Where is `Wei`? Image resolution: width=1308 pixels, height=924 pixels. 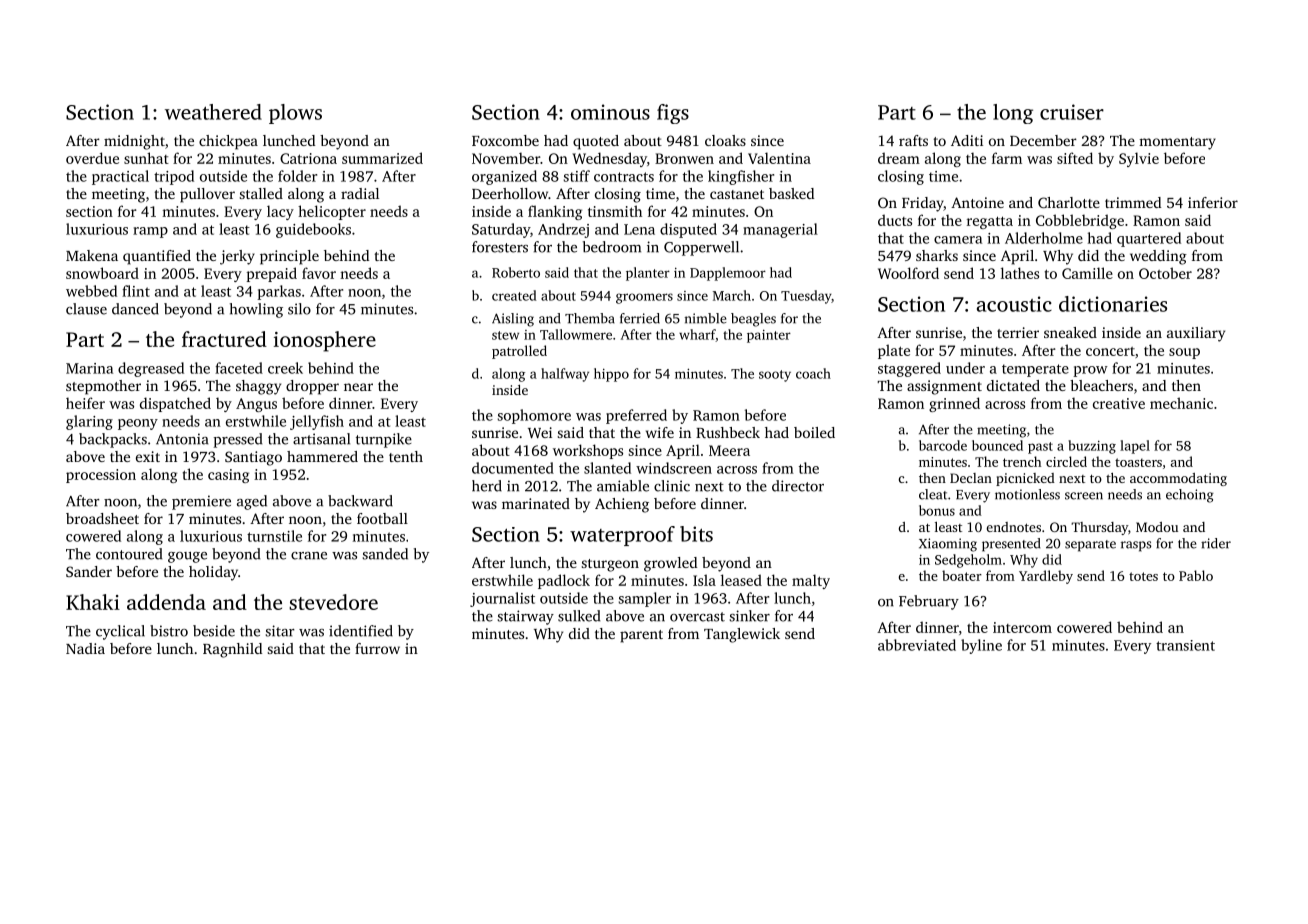 Wei is located at coordinates (540, 433).
